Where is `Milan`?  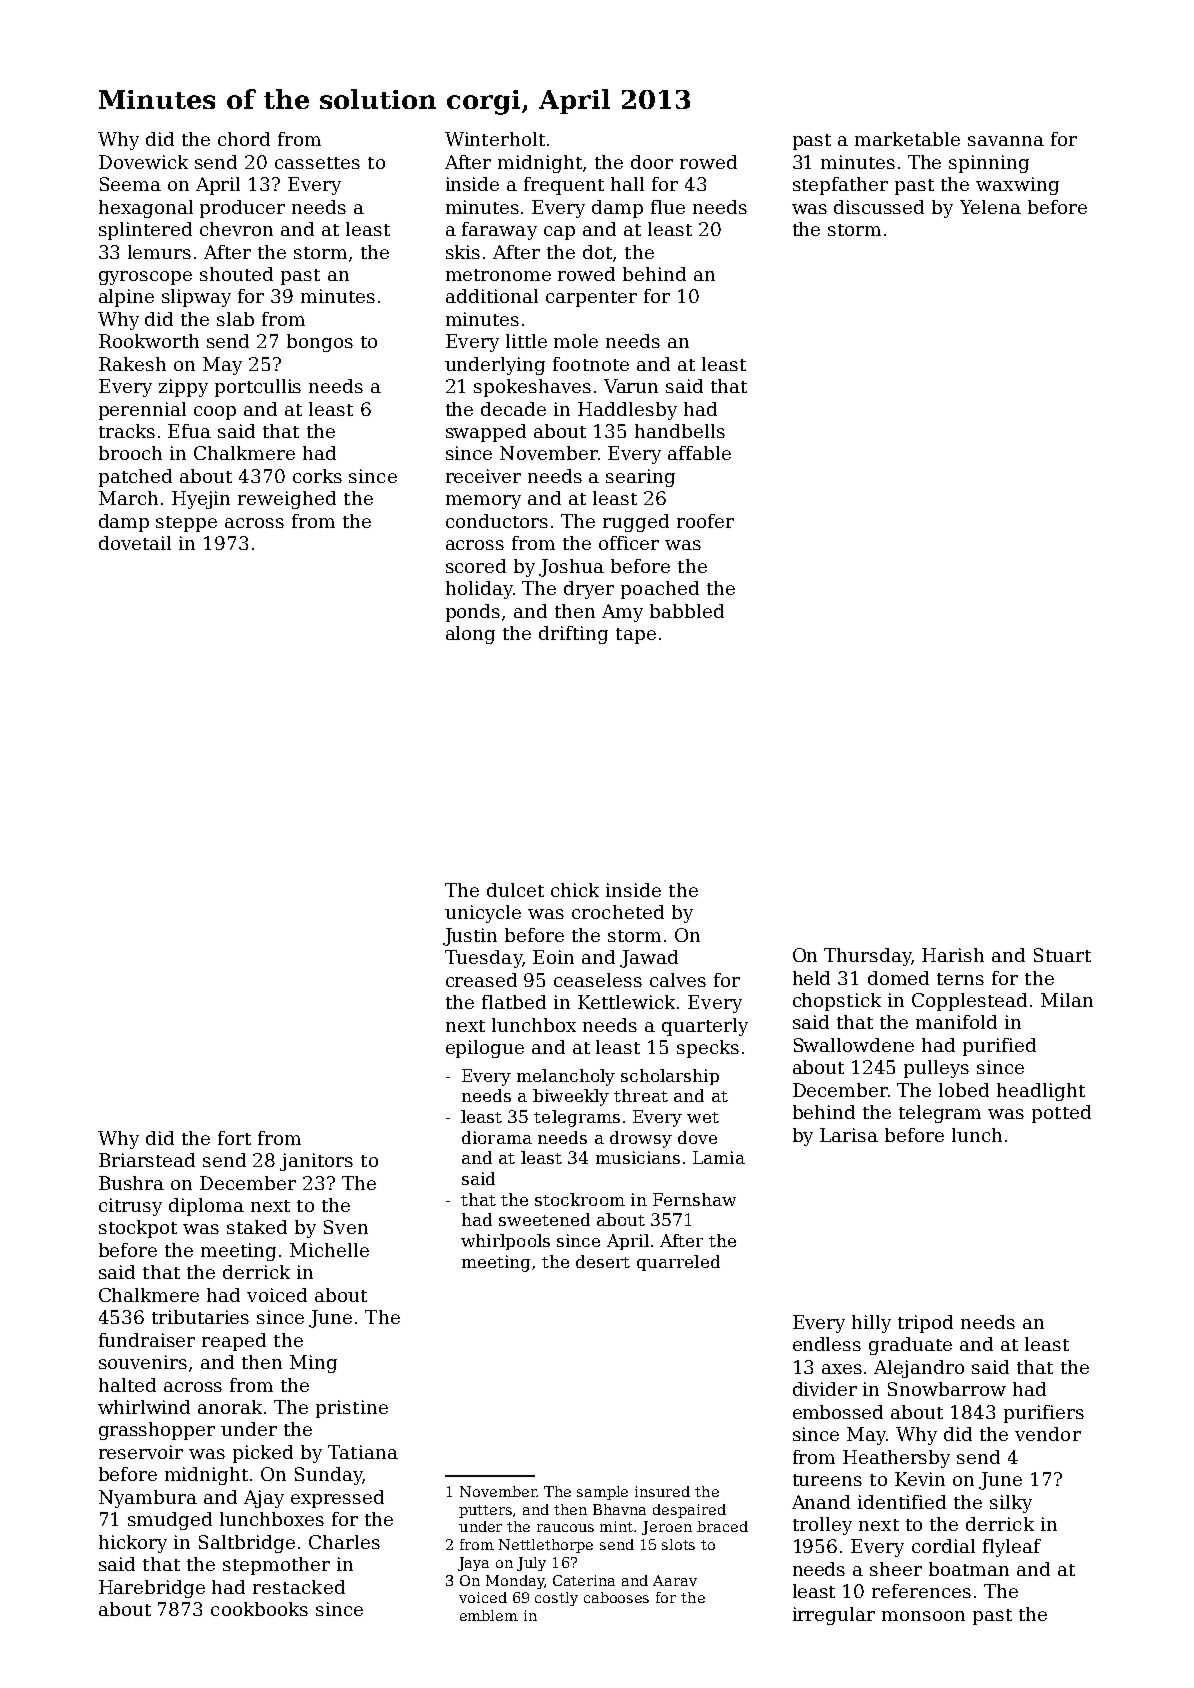 Milan is located at coordinates (1067, 1000).
